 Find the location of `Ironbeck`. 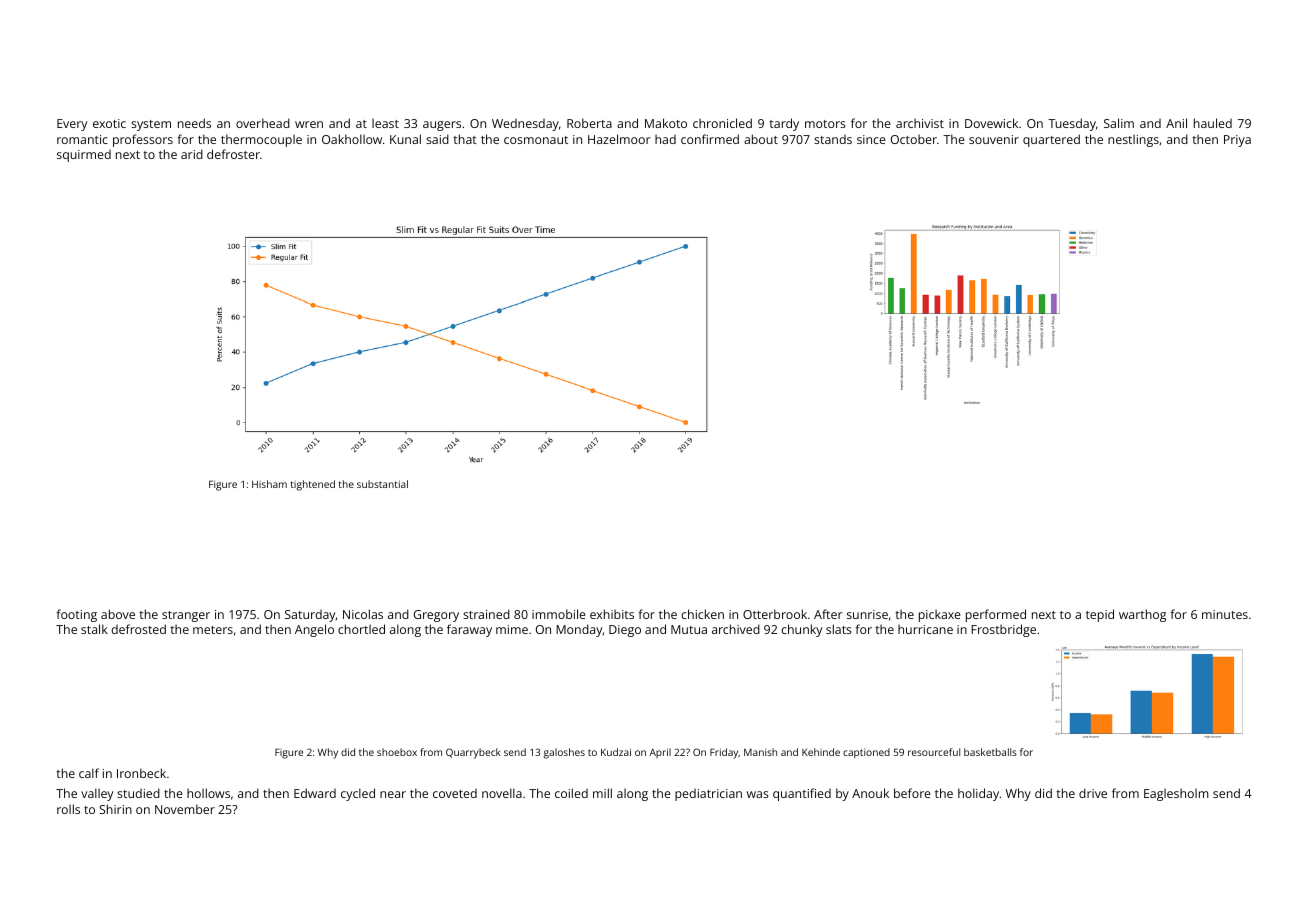

Ironbeck is located at coordinates (141, 773).
